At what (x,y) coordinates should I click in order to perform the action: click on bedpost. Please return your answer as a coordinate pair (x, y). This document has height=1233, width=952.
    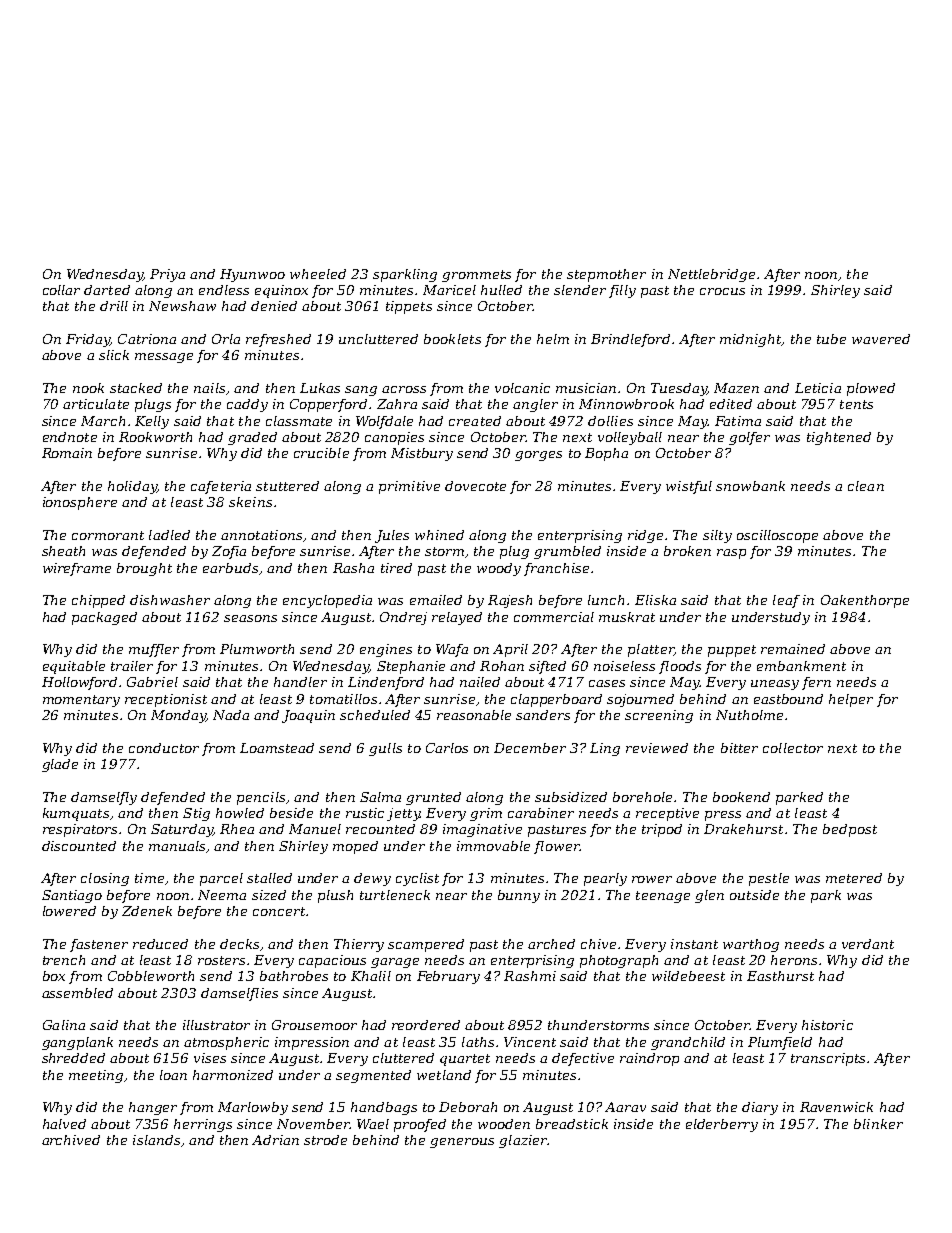
    Looking at the image, I should click on (850, 830).
